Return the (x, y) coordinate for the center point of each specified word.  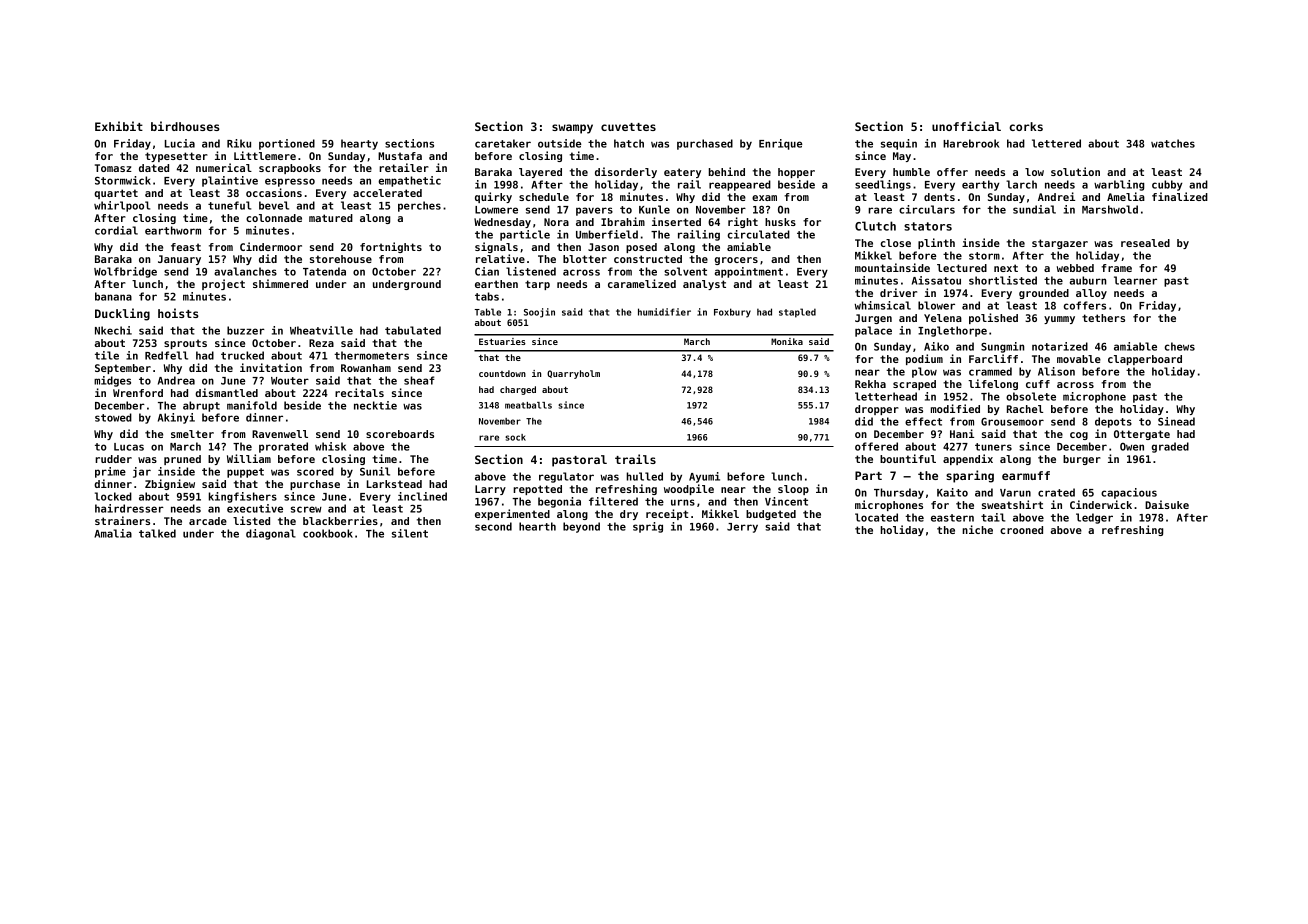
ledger (1094, 518)
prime (110, 472)
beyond (581, 527)
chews (1180, 346)
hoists (178, 313)
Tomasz (113, 168)
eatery (682, 173)
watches (1173, 143)
